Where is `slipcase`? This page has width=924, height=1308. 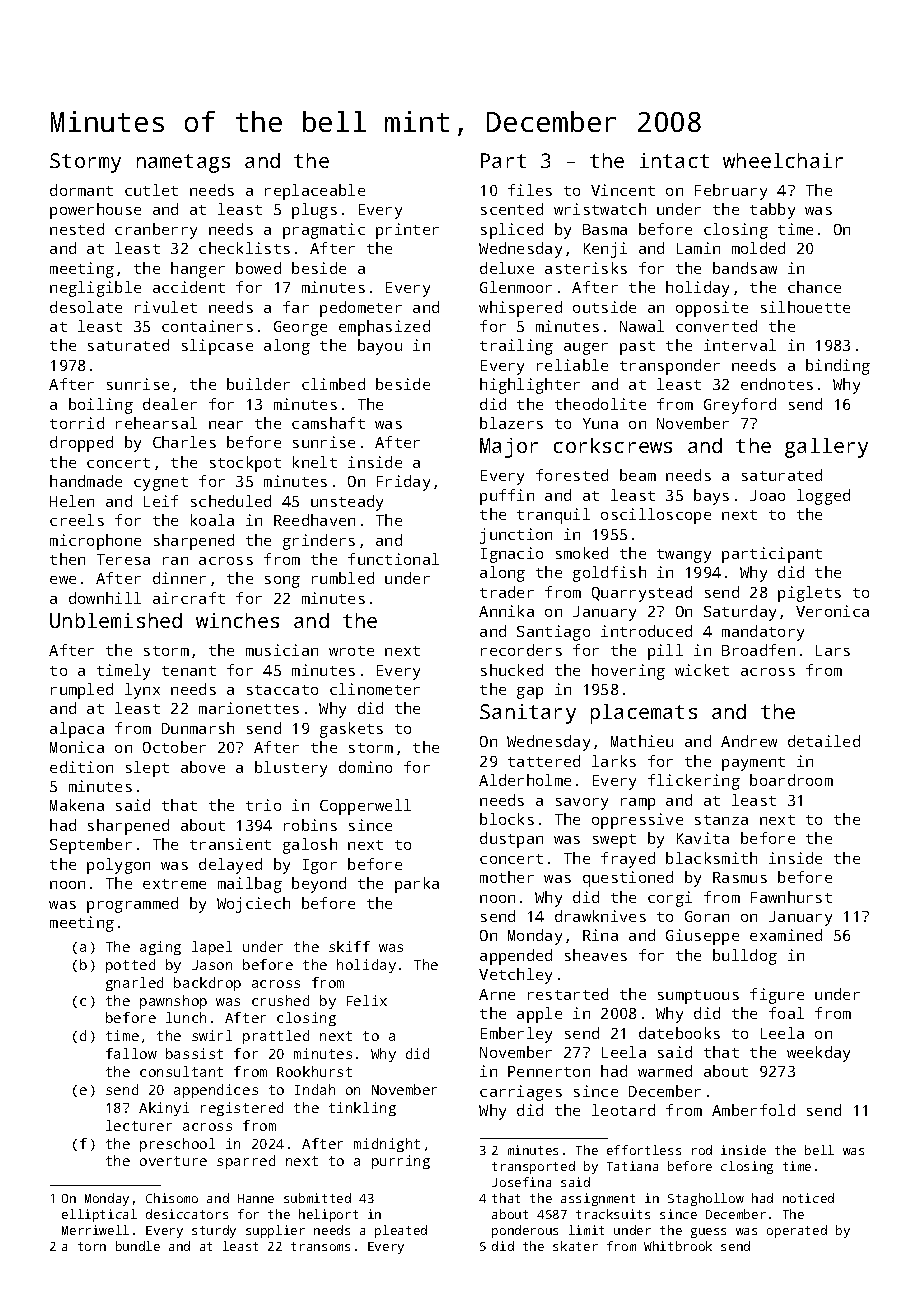 slipcase is located at coordinates (217, 347).
